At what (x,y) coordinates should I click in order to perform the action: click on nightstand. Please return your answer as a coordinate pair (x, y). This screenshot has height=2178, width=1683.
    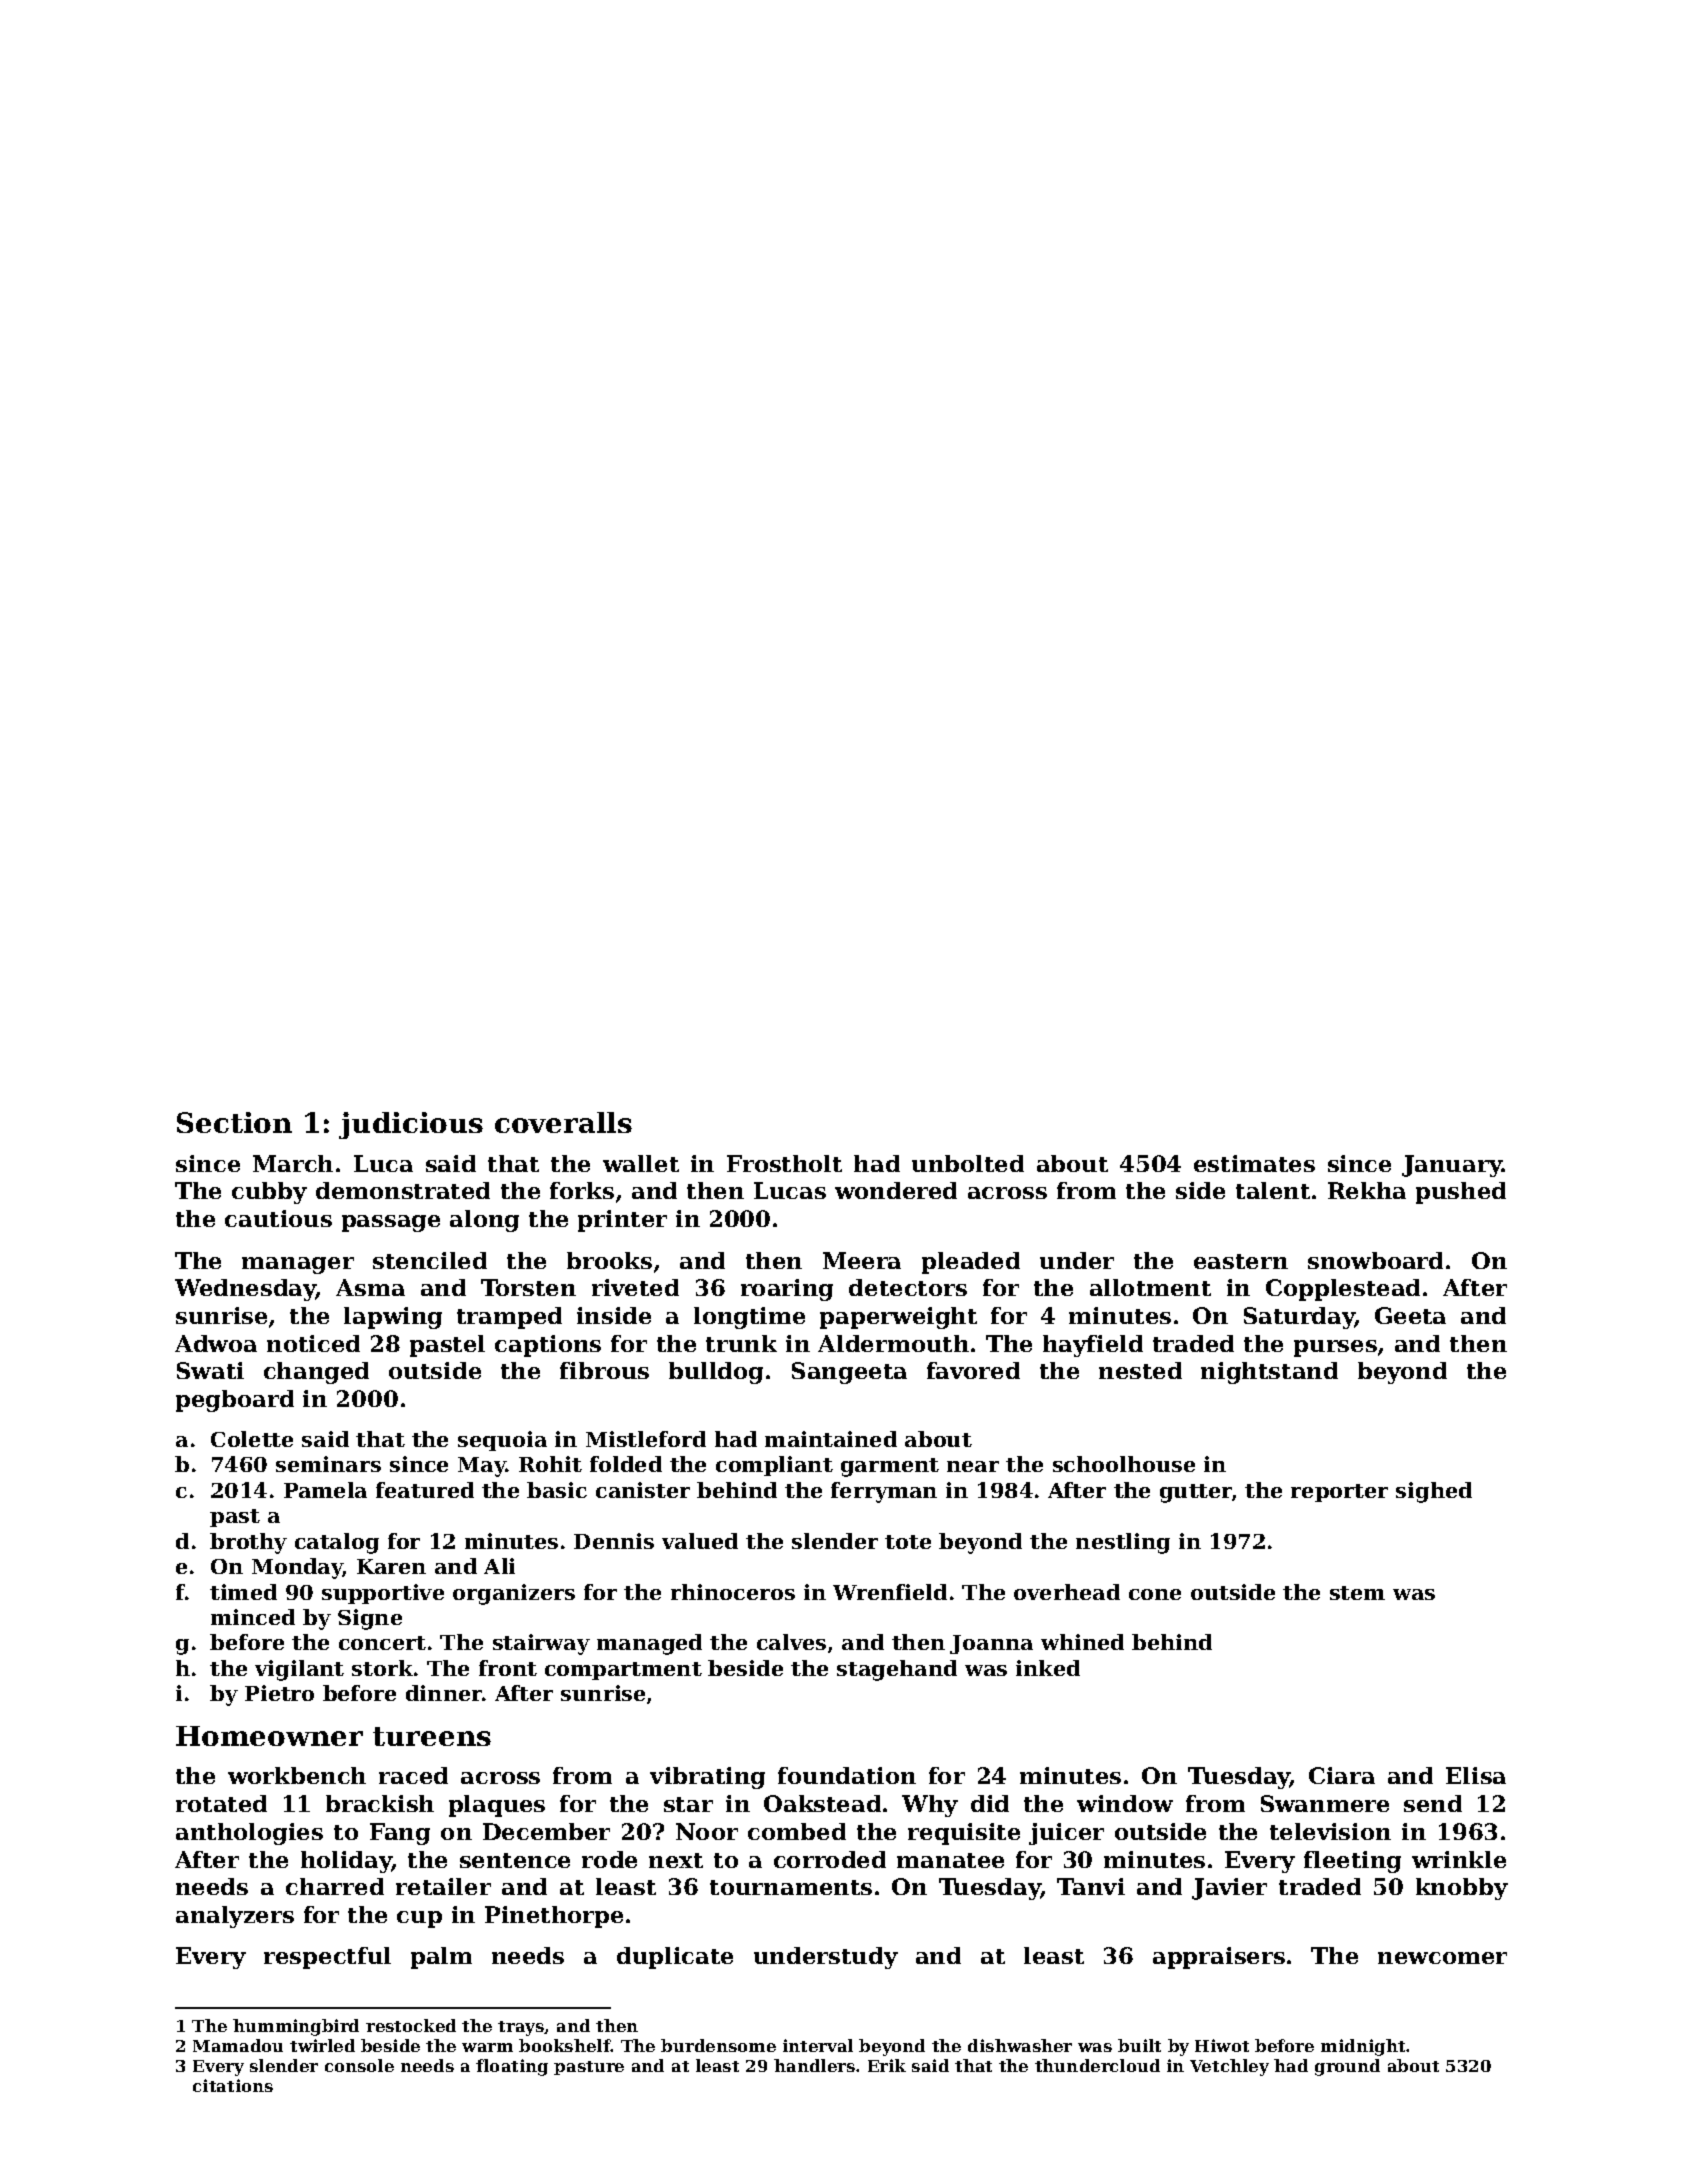
    Looking at the image, I should click on (1269, 1373).
